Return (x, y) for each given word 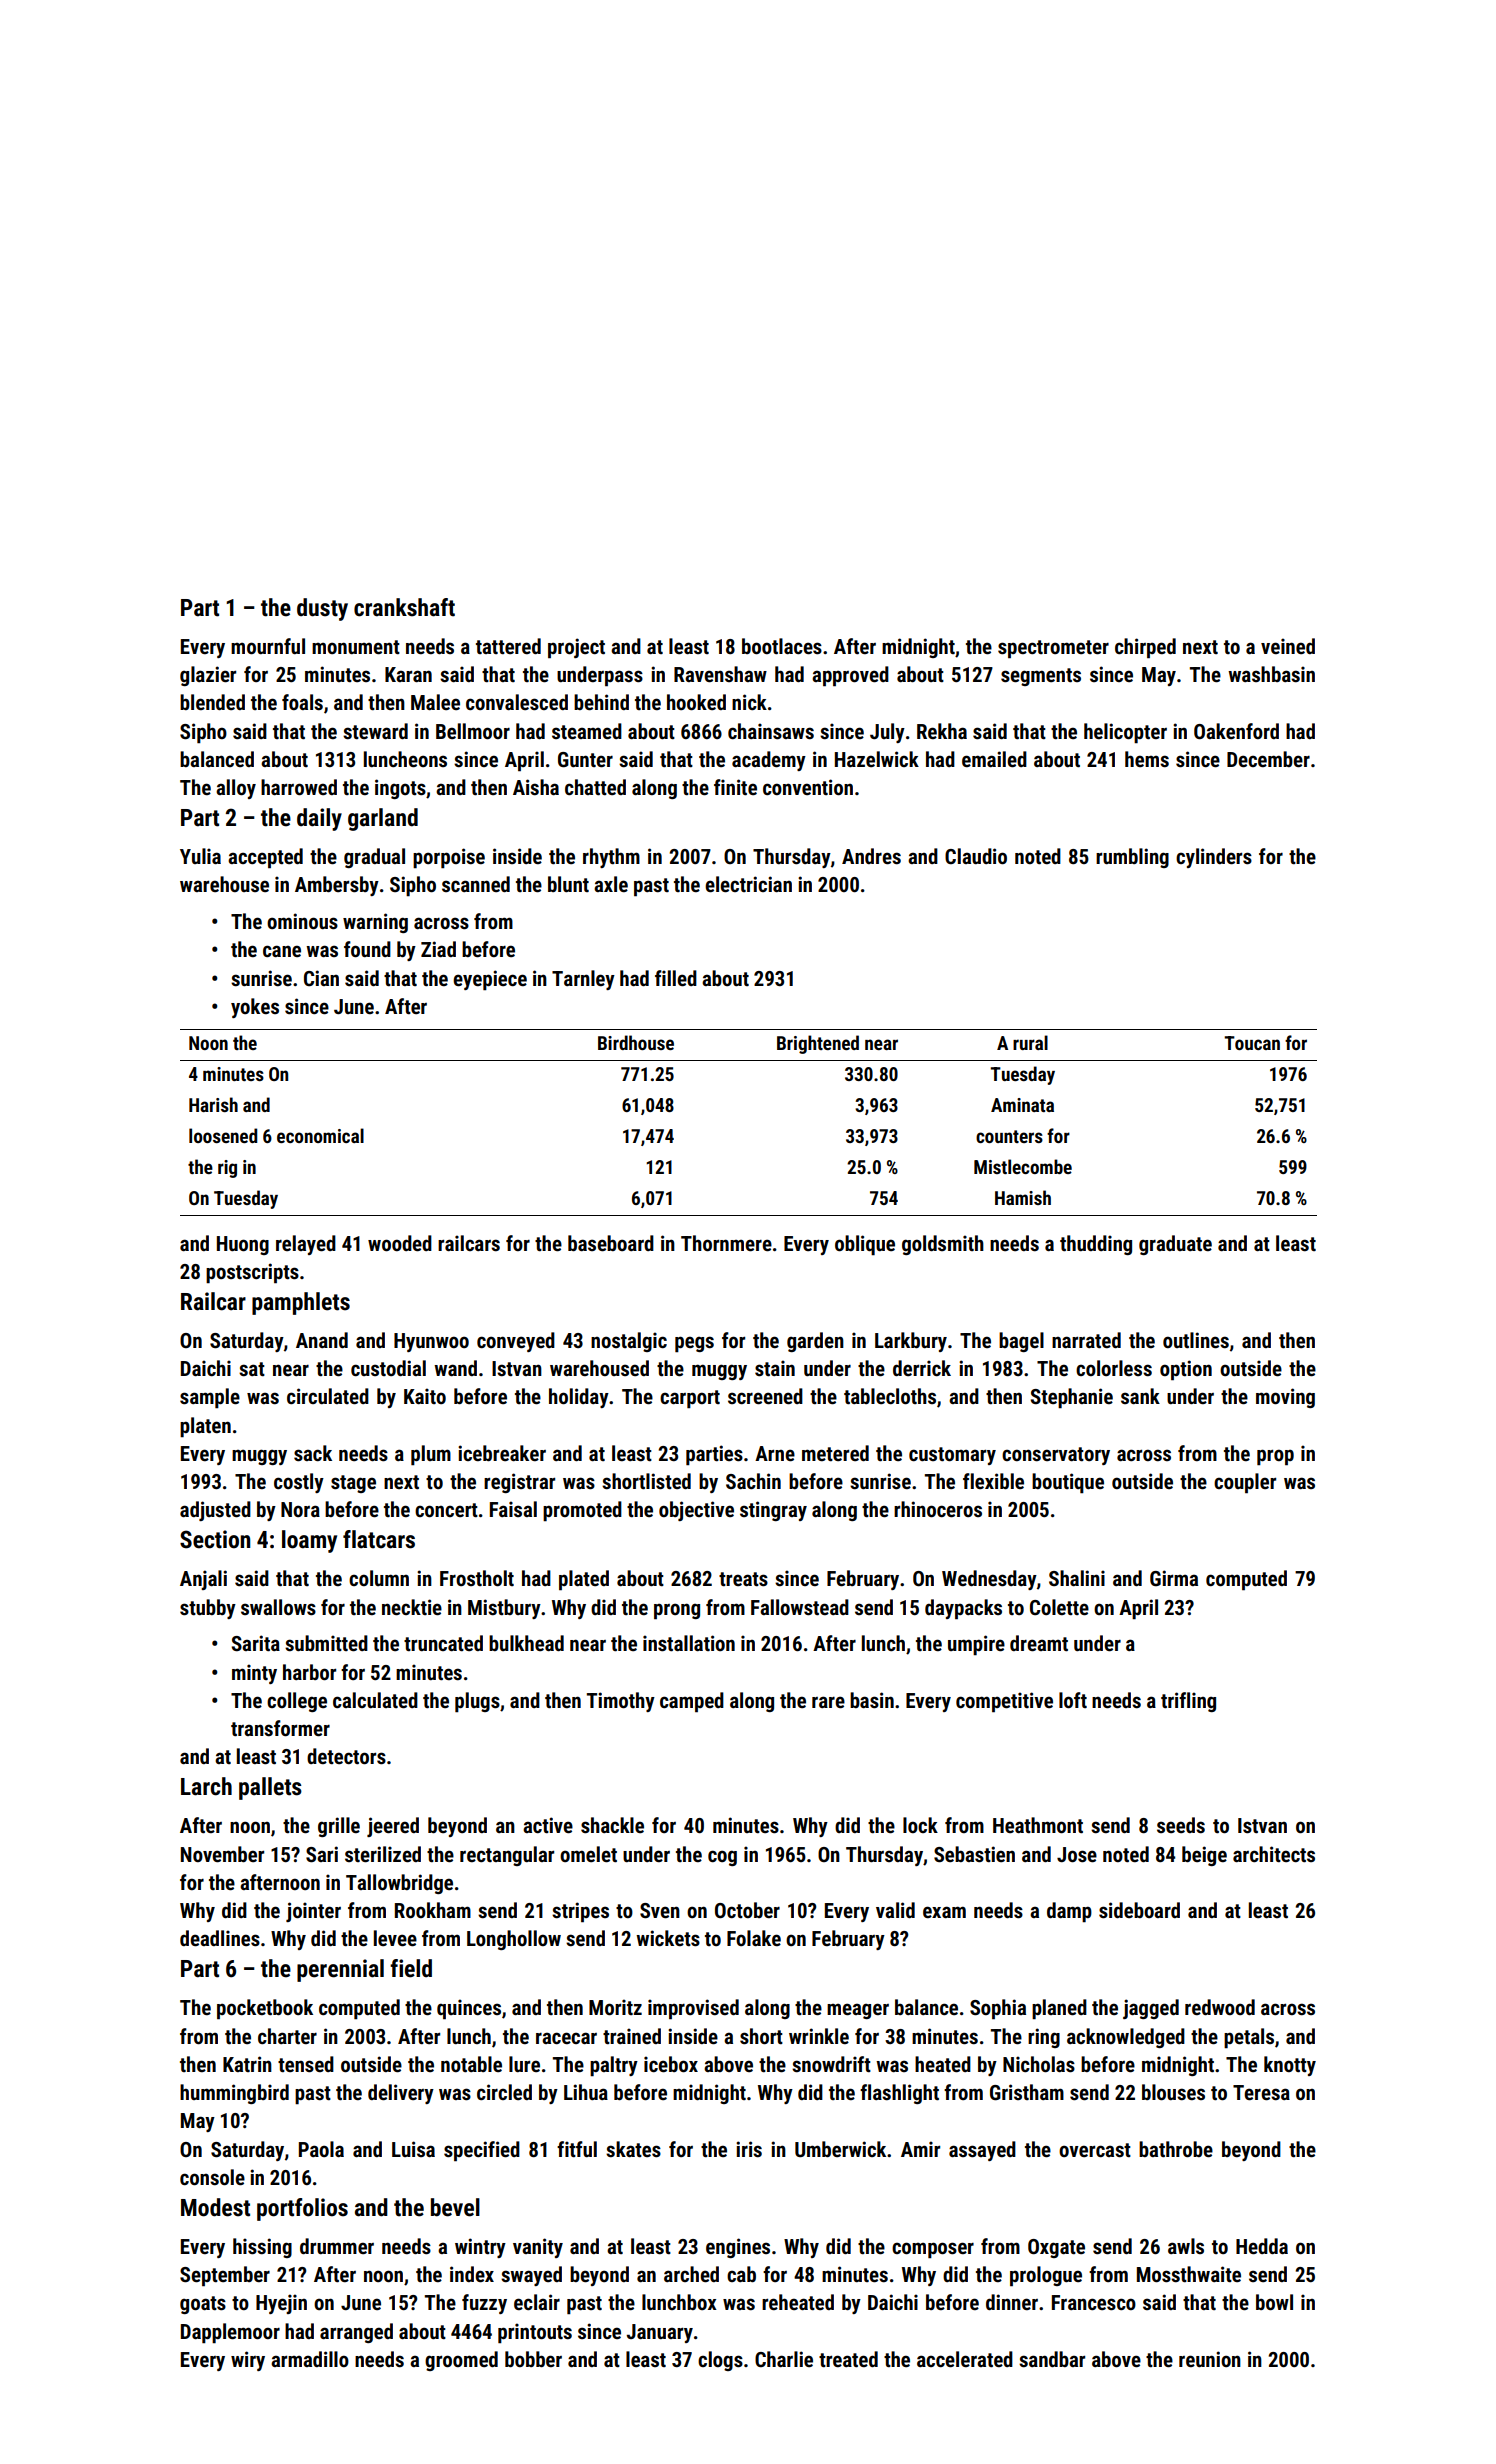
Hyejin (281, 2304)
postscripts (252, 1273)
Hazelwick (877, 759)
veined (1288, 646)
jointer (313, 1912)
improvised (693, 2009)
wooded (400, 1243)
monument (356, 647)
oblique (865, 1245)
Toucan (1252, 1043)
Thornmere (726, 1243)
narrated (1086, 1340)
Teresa (1261, 2093)
